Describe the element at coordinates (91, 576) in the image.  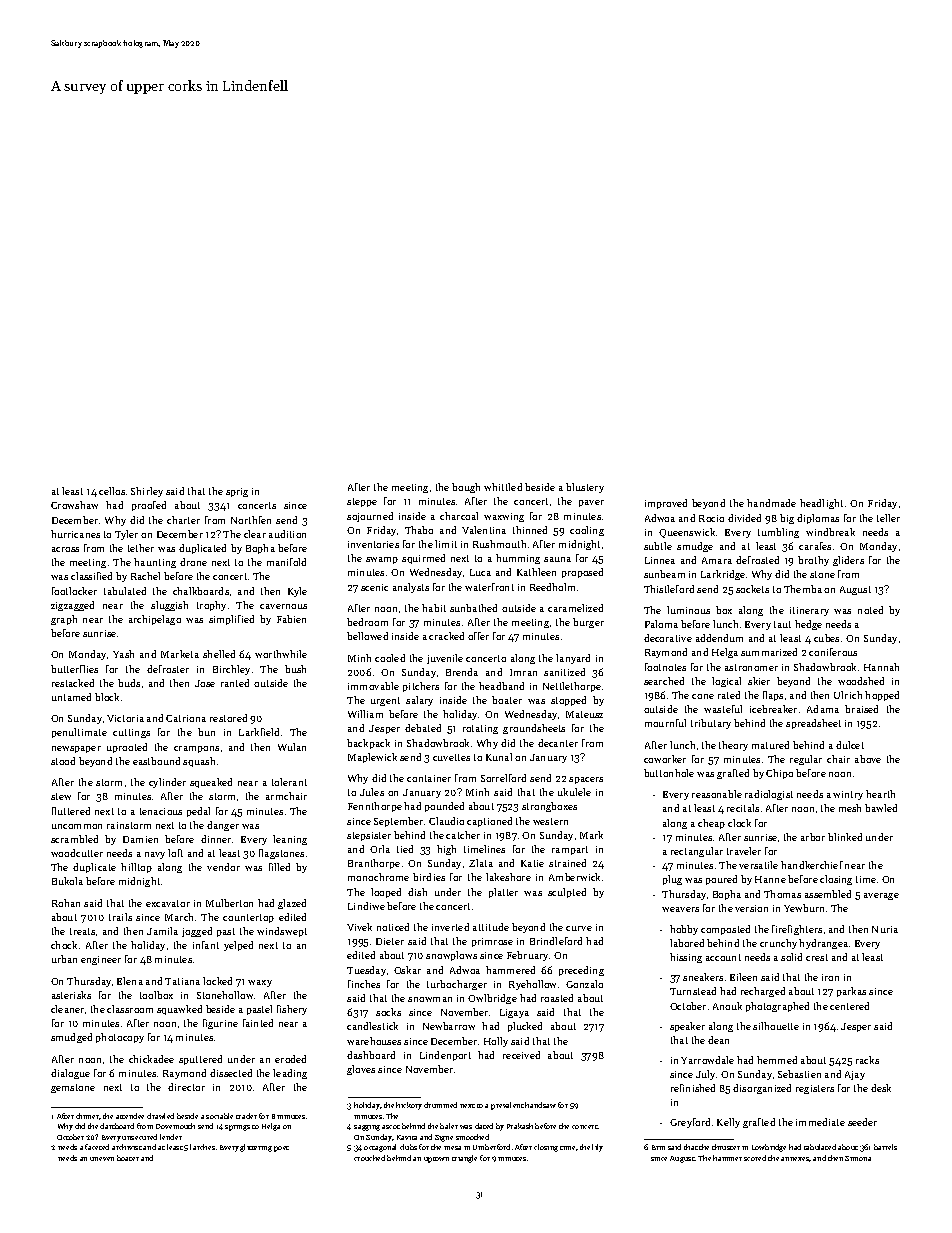
I see `classified` at that location.
